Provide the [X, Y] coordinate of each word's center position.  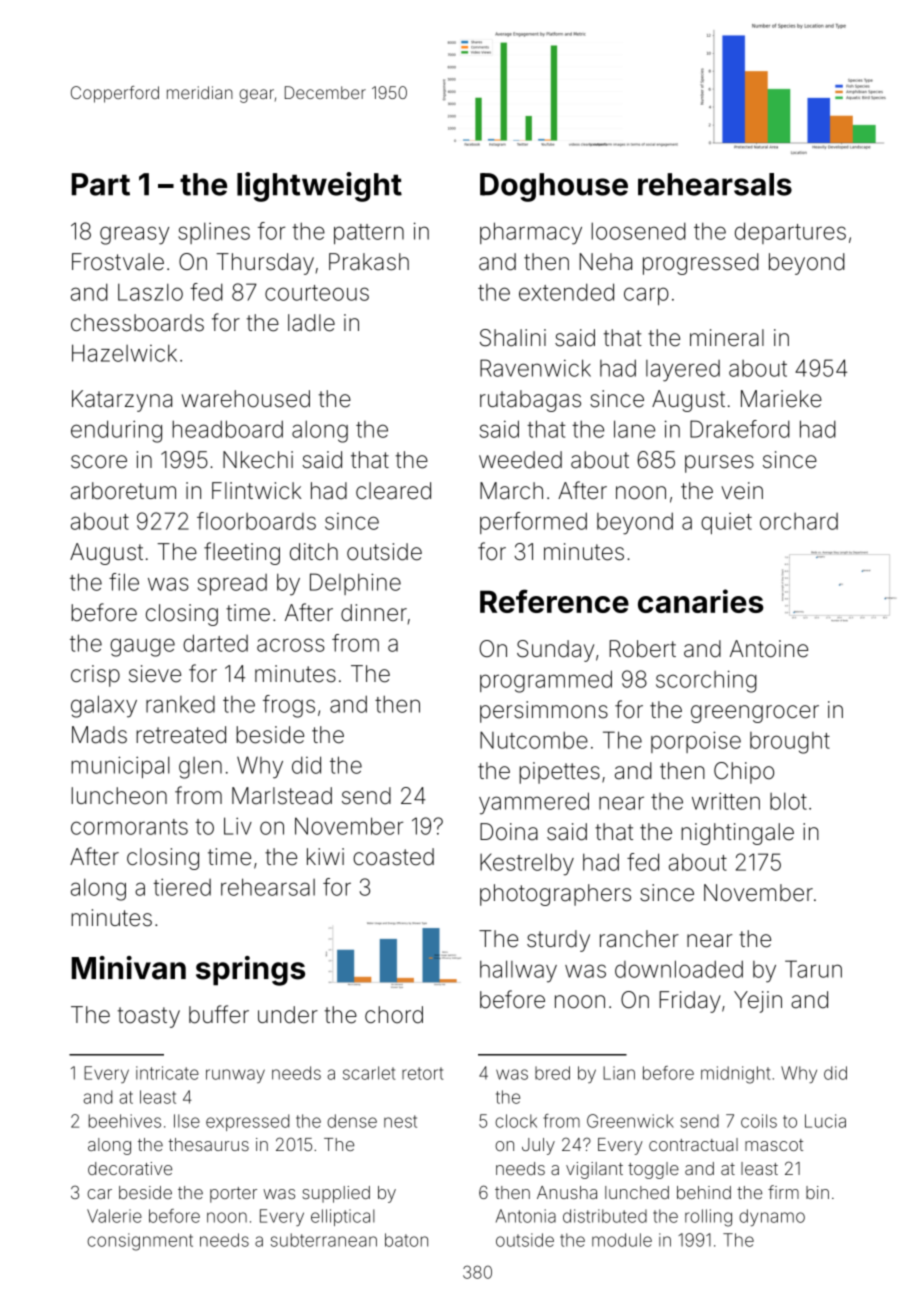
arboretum [123, 491]
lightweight [319, 187]
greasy [134, 235]
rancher [639, 939]
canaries [701, 601]
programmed [546, 681]
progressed [701, 264]
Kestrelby [527, 864]
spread [232, 584]
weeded [520, 460]
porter [233, 1195]
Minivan [129, 968]
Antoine [769, 649]
